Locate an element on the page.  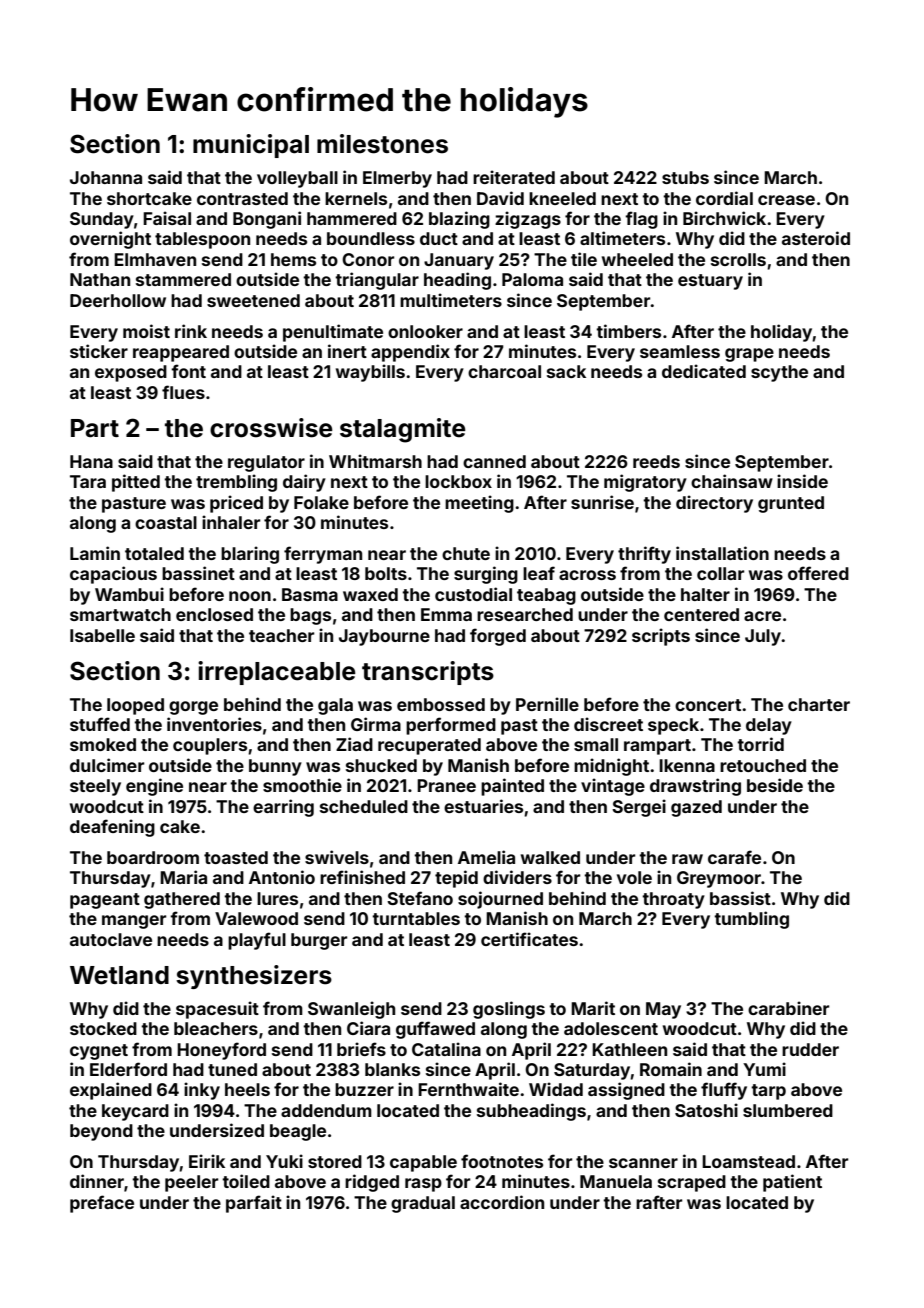
canned is located at coordinates (494, 461).
